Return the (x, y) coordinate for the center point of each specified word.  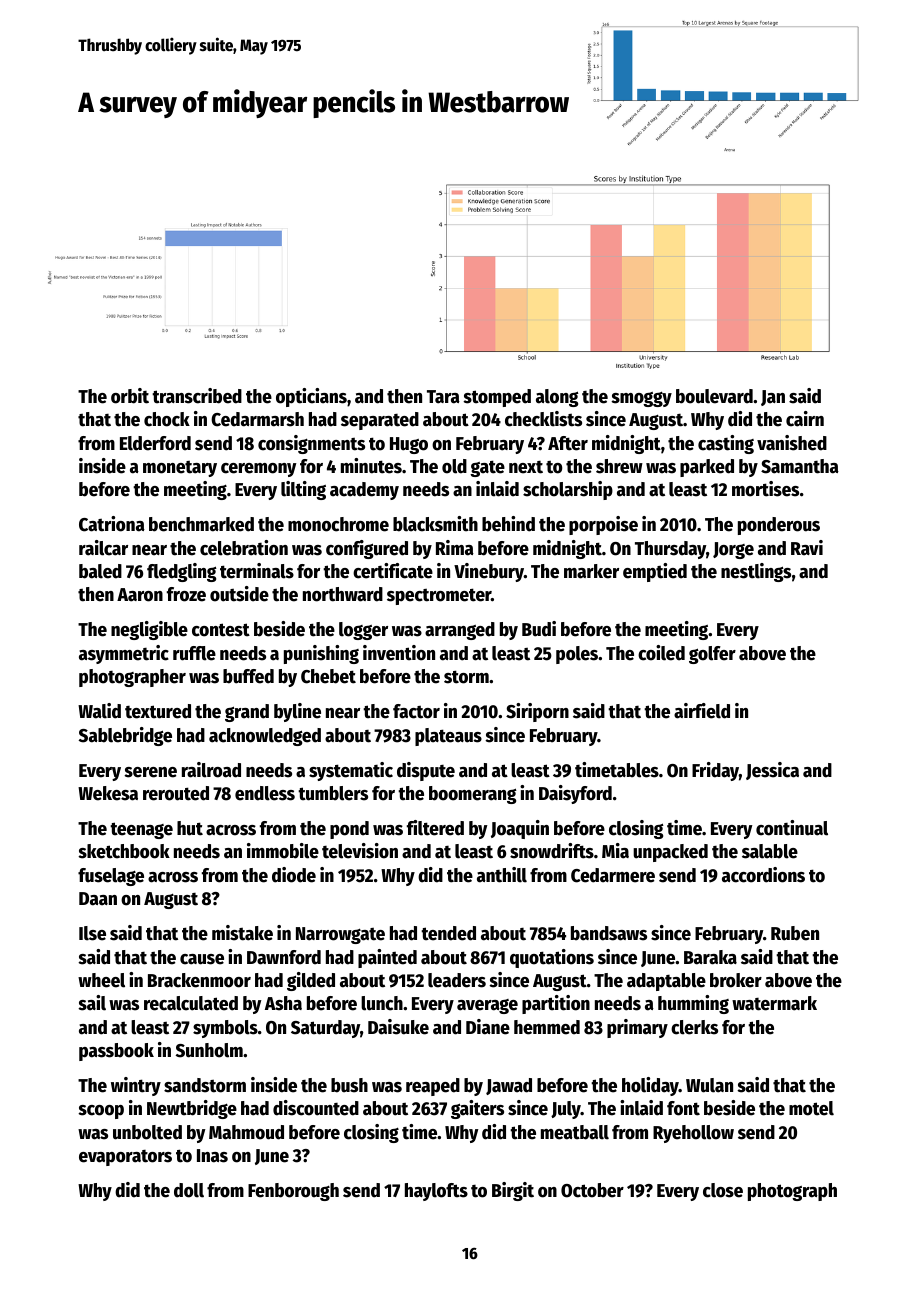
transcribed (197, 396)
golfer (712, 655)
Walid (99, 711)
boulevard (714, 396)
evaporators (125, 1158)
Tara (443, 397)
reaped (433, 1087)
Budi (539, 629)
